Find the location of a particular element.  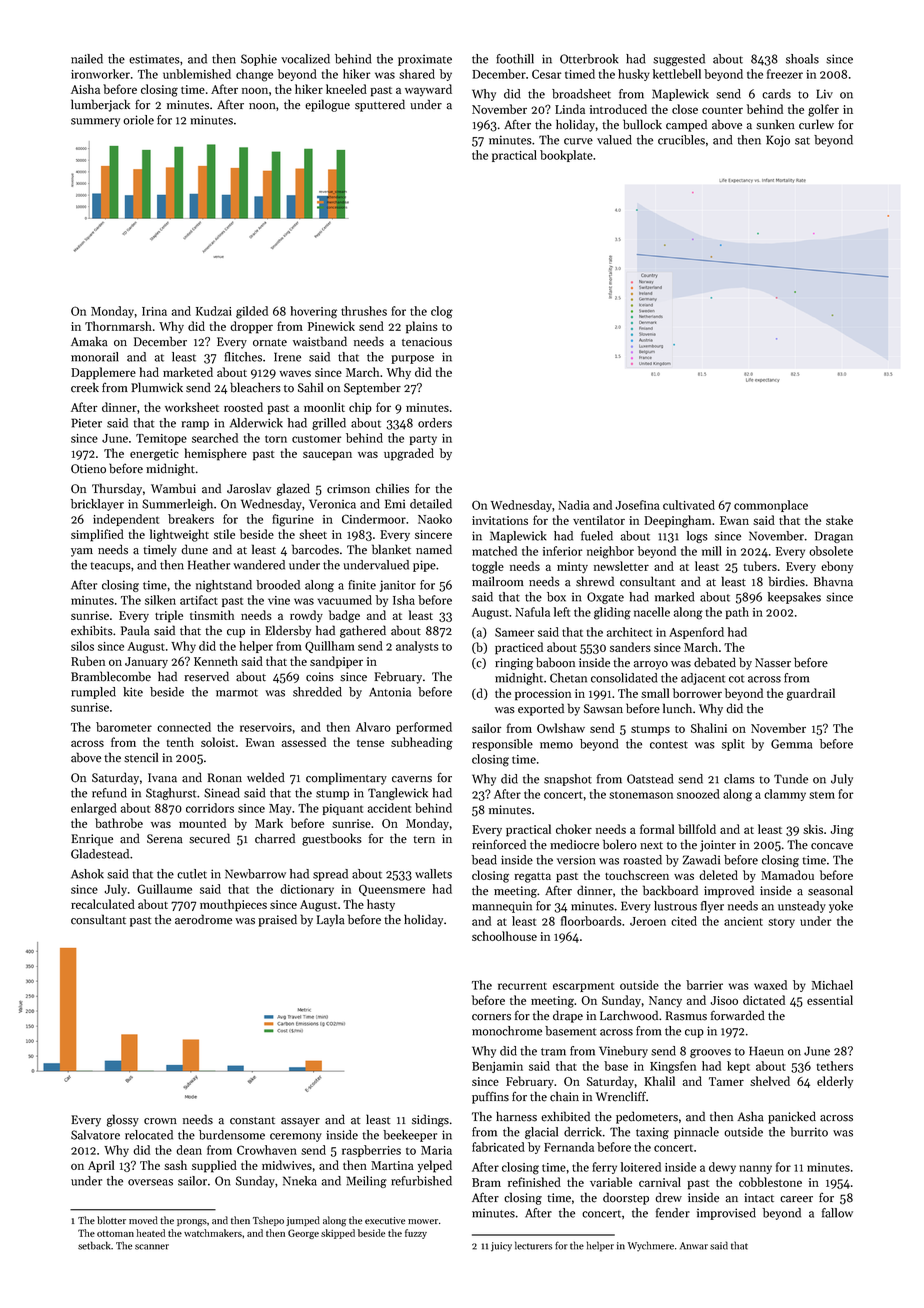

dictionary is located at coordinates (307, 890).
